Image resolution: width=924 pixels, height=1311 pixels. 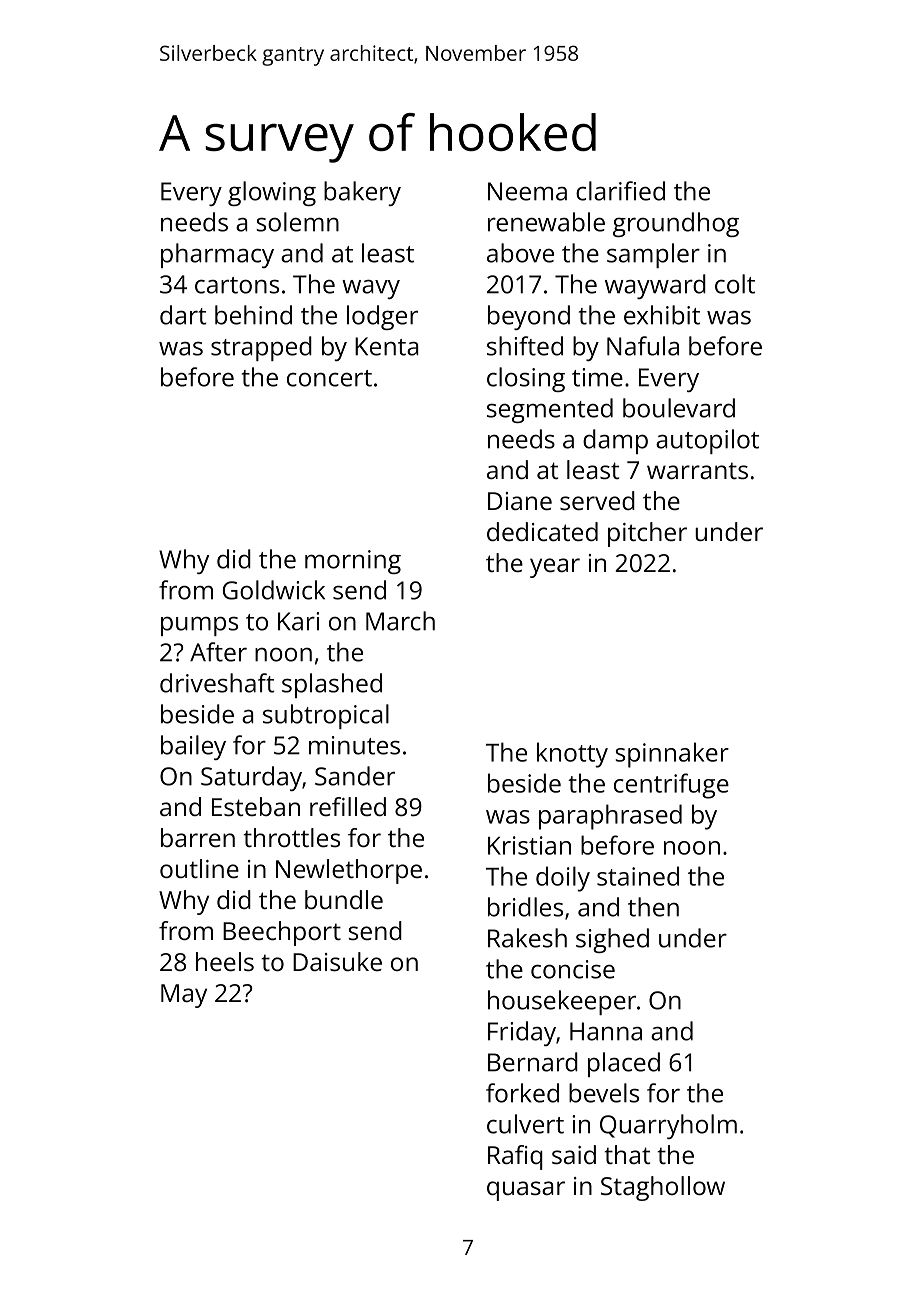 I want to click on clarified, so click(x=620, y=191).
